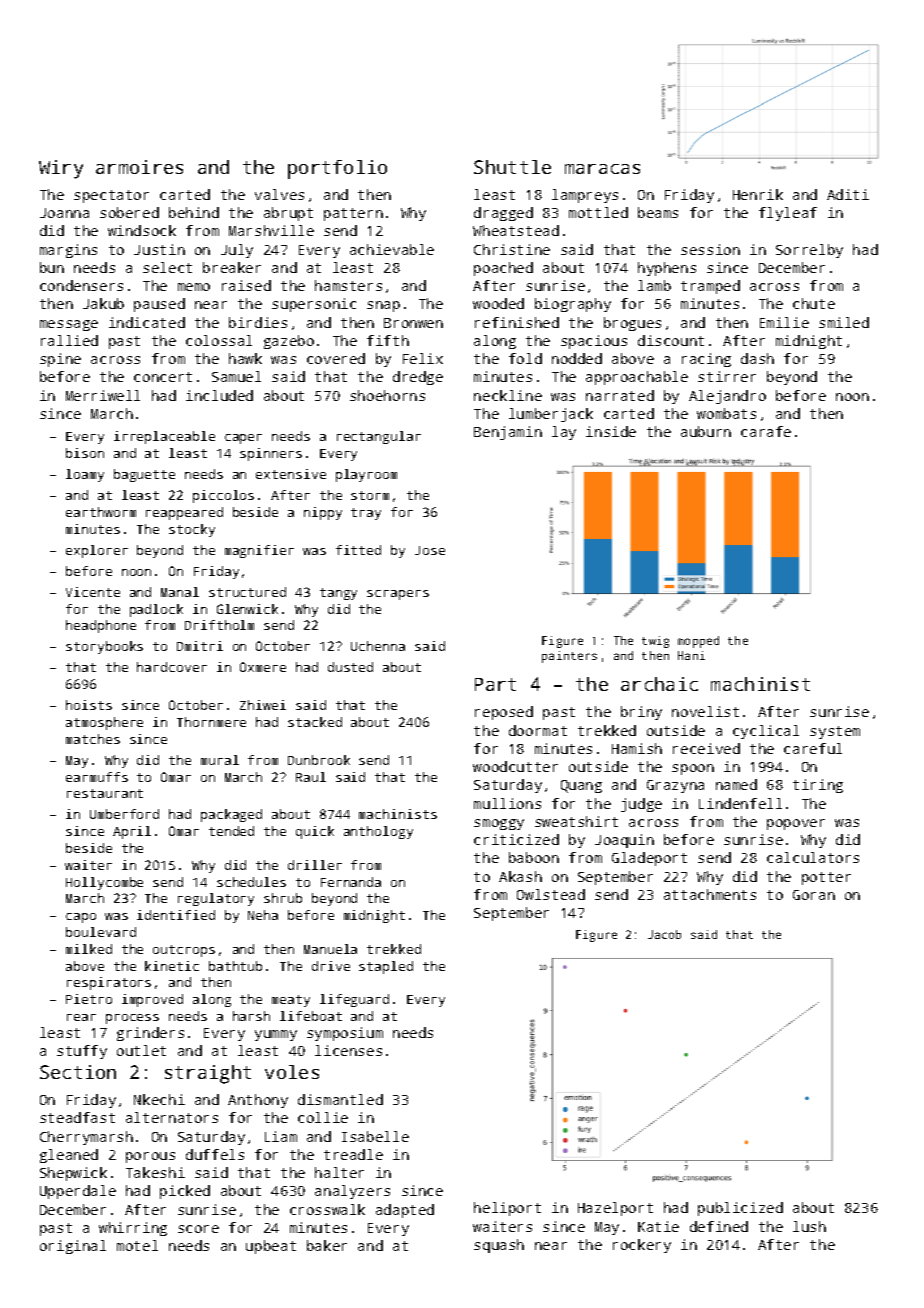 This screenshot has width=924, height=1308. What do you see at coordinates (706, 431) in the screenshot?
I see `auburn` at bounding box center [706, 431].
